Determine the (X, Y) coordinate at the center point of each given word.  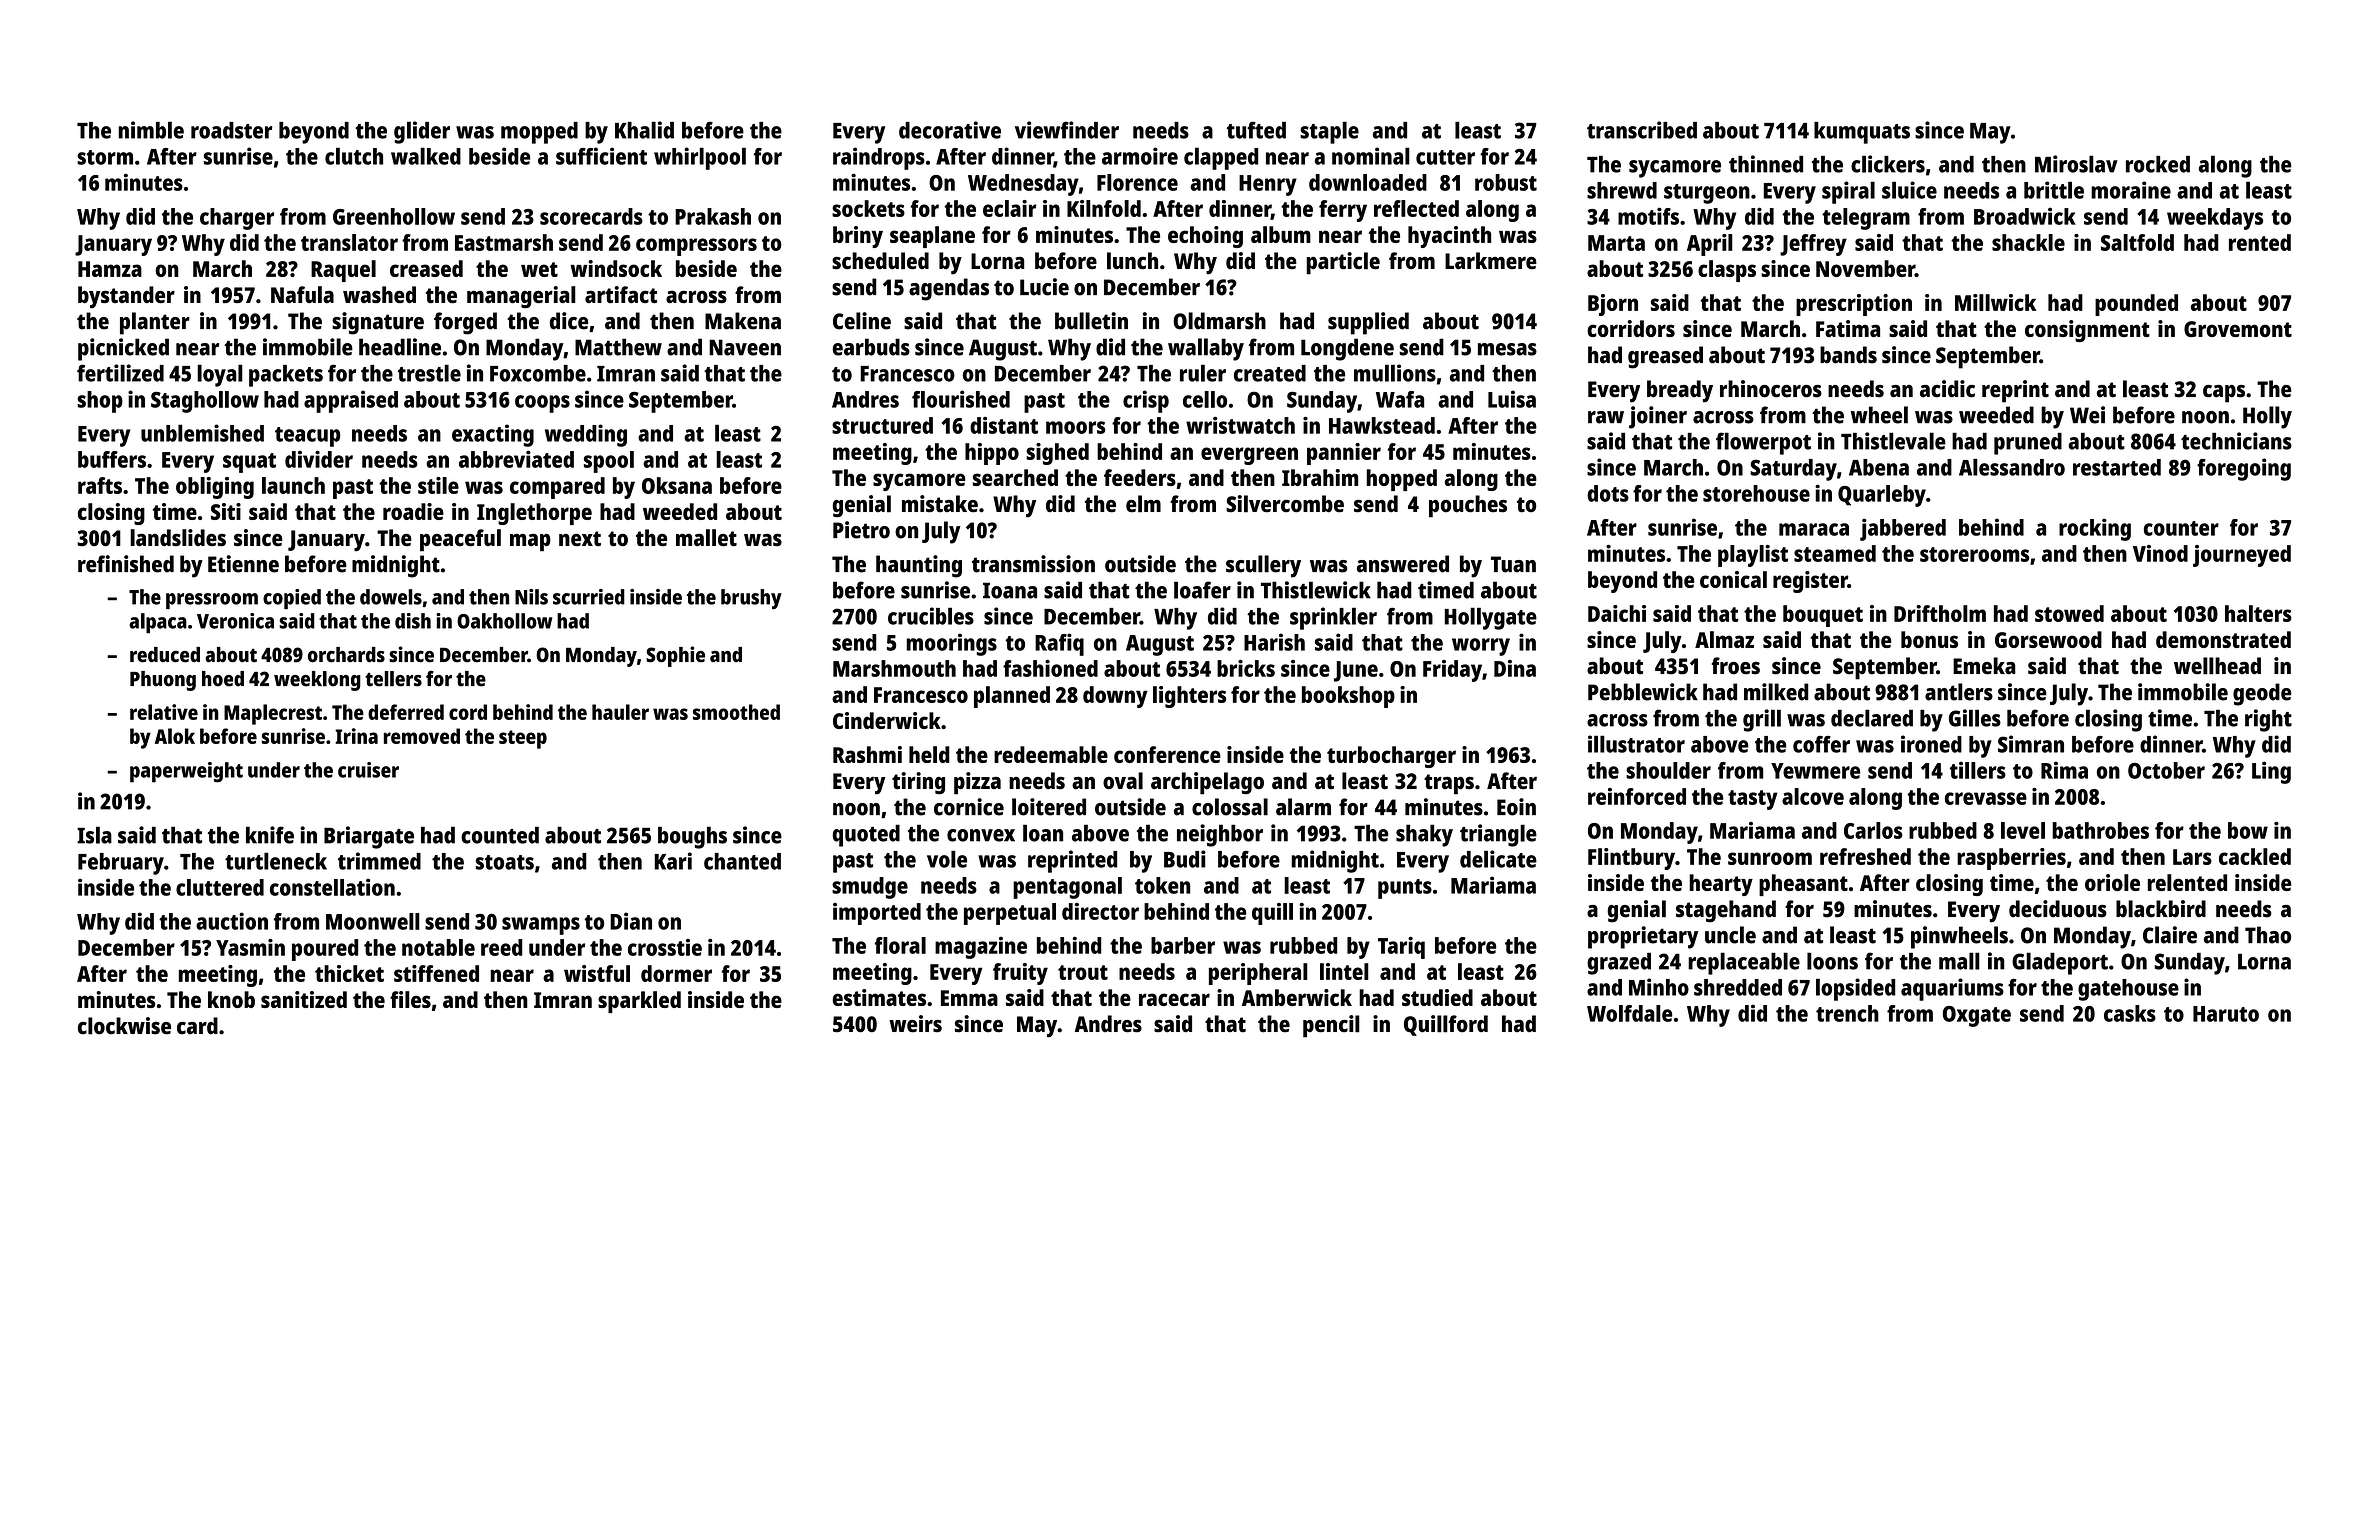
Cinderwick (887, 720)
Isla (94, 835)
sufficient (601, 156)
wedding (586, 435)
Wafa (1400, 399)
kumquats (1862, 133)
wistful (597, 973)
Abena (1879, 467)
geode (2262, 694)
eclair (1009, 208)
